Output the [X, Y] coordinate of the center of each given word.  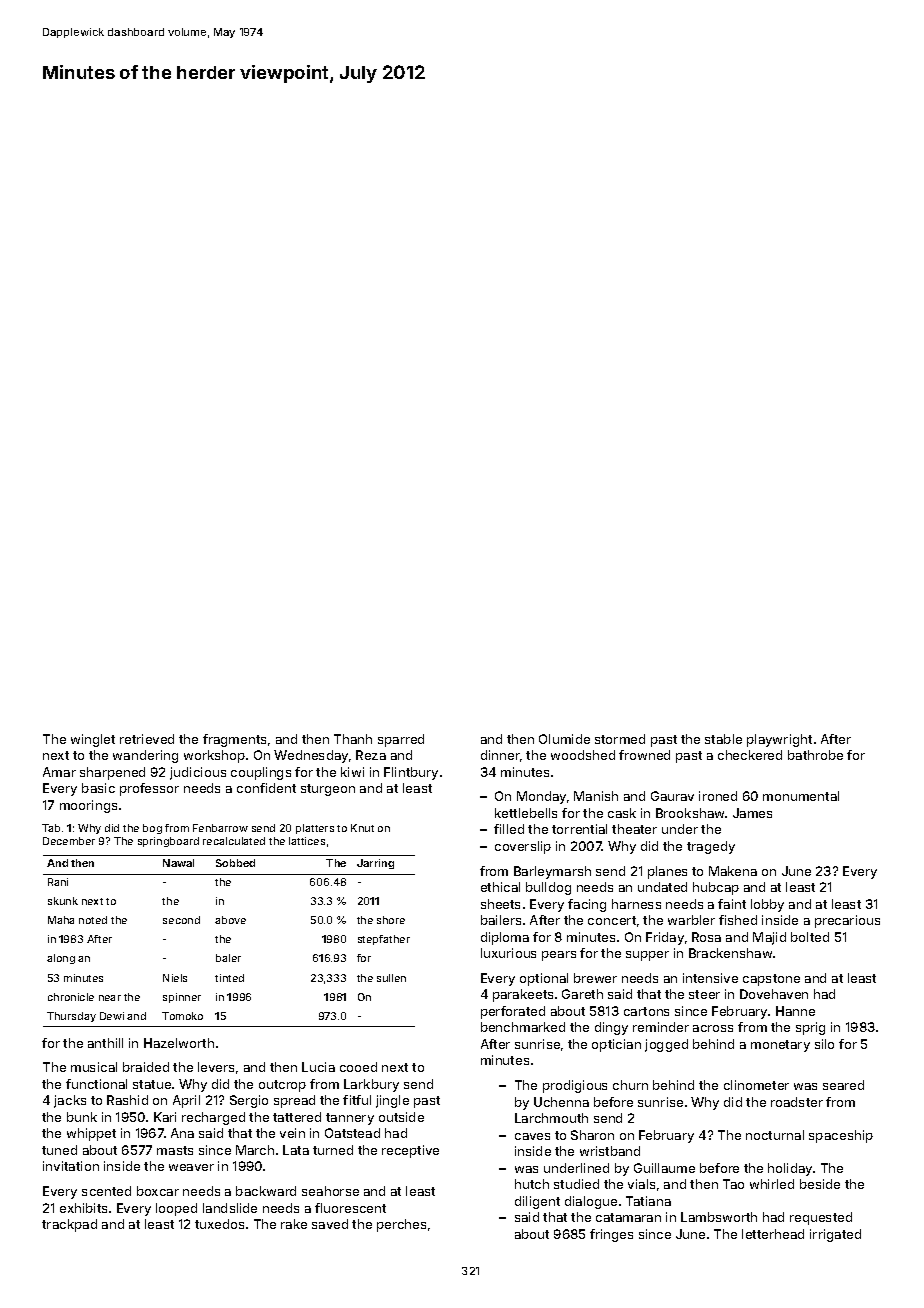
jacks [70, 1101]
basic [98, 788]
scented [106, 1191]
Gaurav [672, 796]
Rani [58, 882]
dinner [500, 755]
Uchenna [561, 1102]
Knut [362, 828]
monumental [801, 796]
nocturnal [775, 1135]
